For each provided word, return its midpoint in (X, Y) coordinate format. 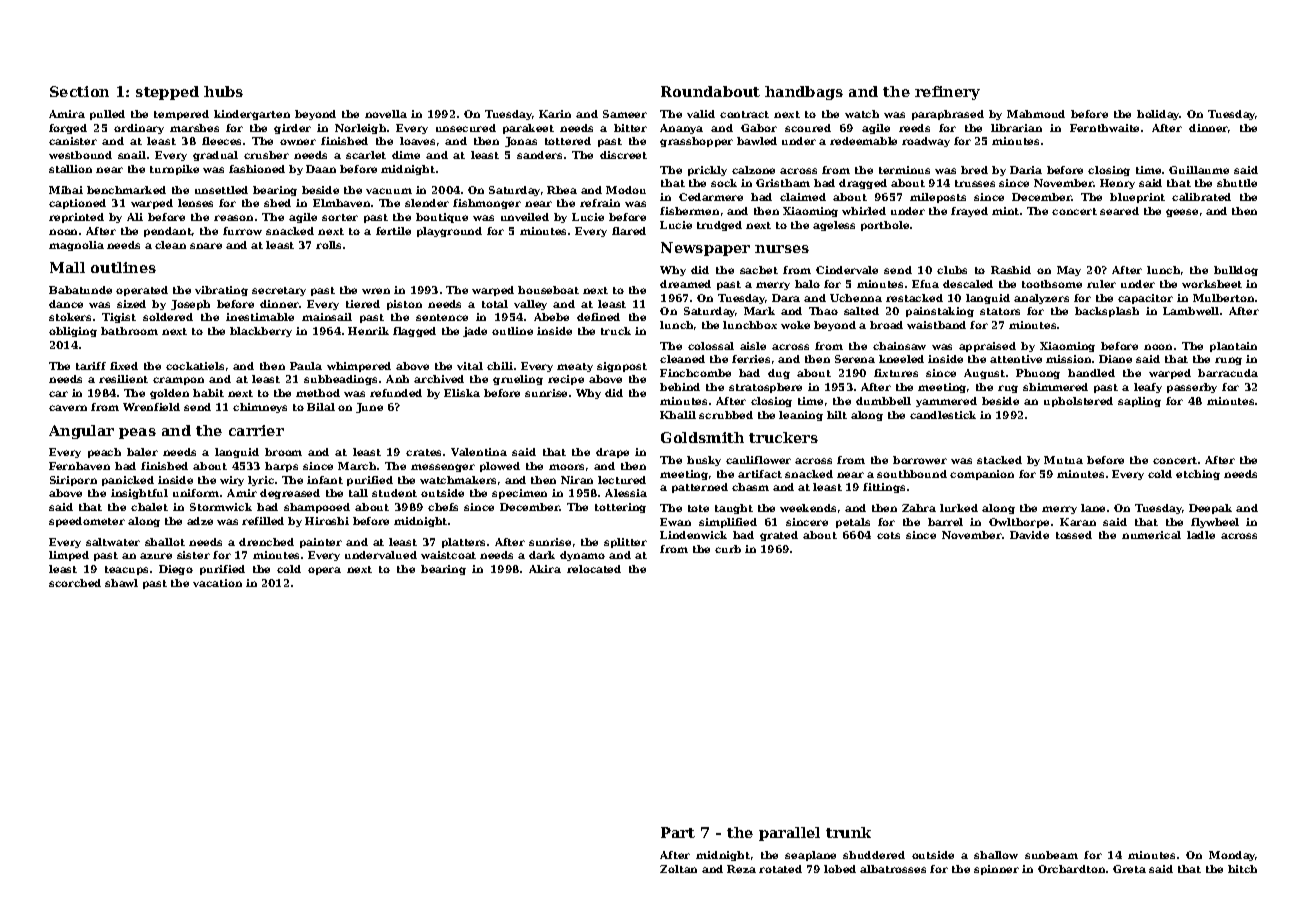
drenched (266, 542)
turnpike (174, 170)
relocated (594, 569)
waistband (936, 325)
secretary (279, 291)
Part (678, 832)
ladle (1201, 535)
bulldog (1236, 271)
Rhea (562, 190)
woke (795, 325)
